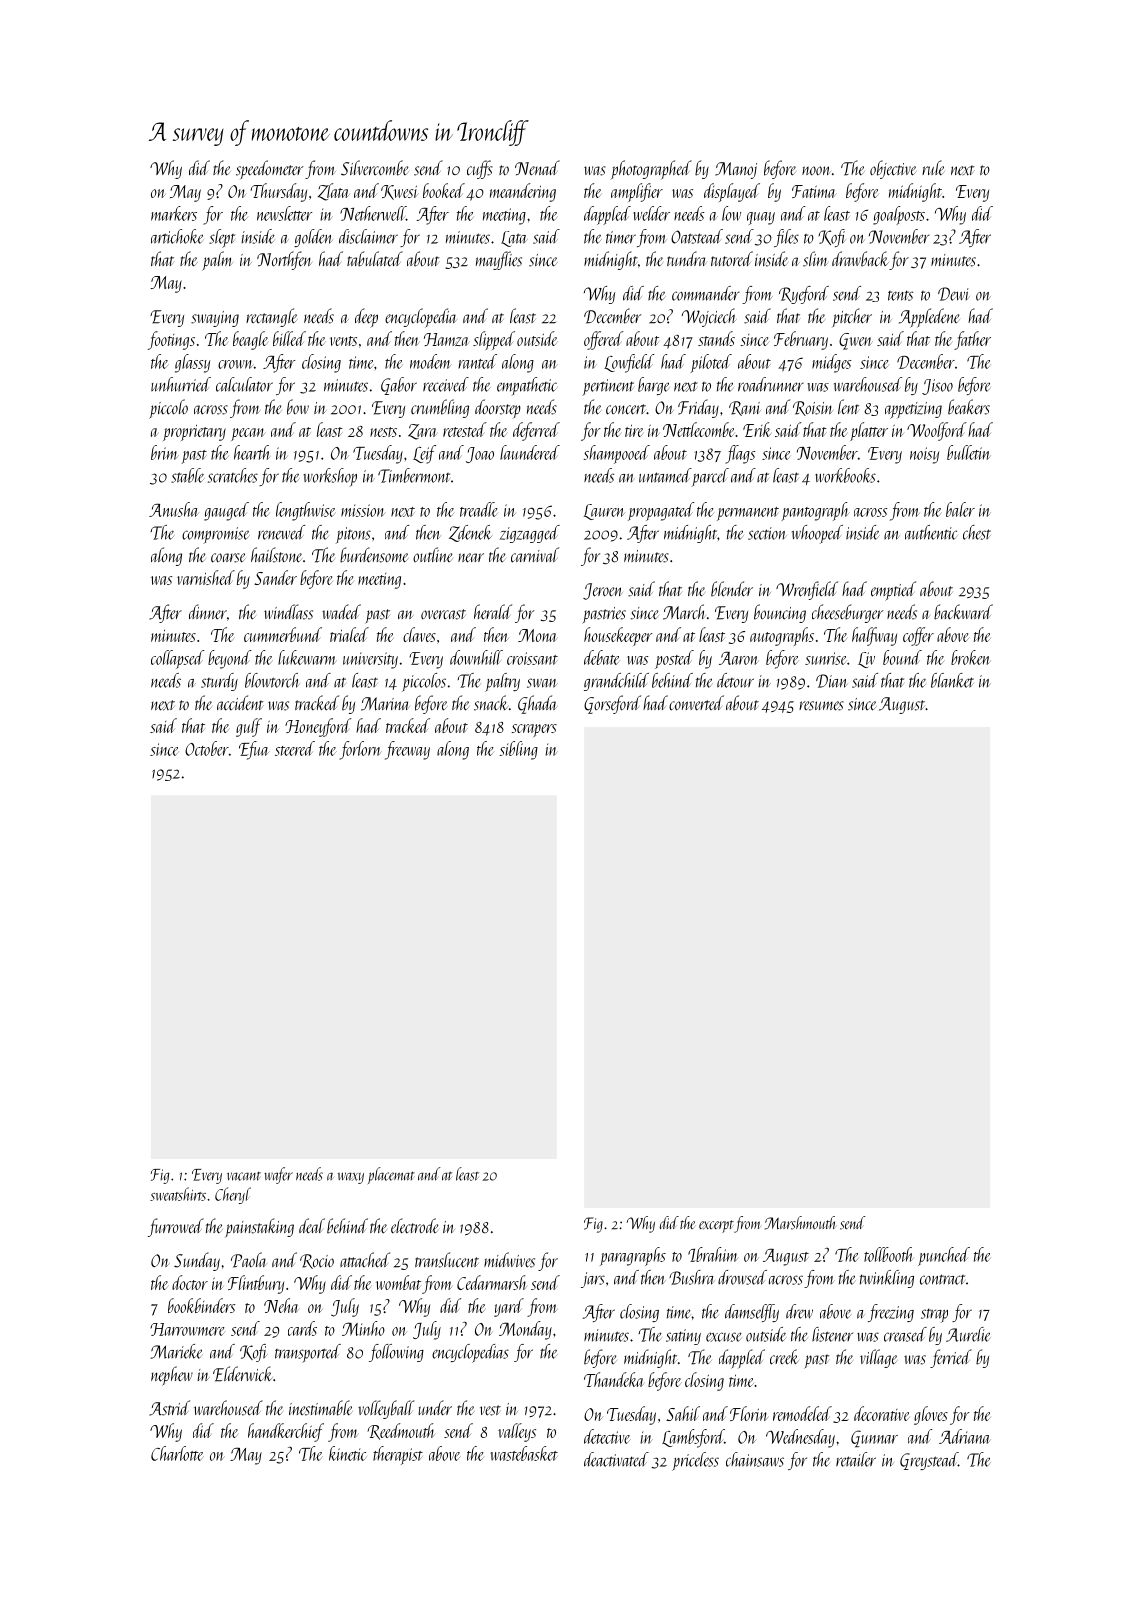 The width and height of the screenshot is (1141, 1613). What do you see at coordinates (706, 293) in the screenshot?
I see `commander` at bounding box center [706, 293].
